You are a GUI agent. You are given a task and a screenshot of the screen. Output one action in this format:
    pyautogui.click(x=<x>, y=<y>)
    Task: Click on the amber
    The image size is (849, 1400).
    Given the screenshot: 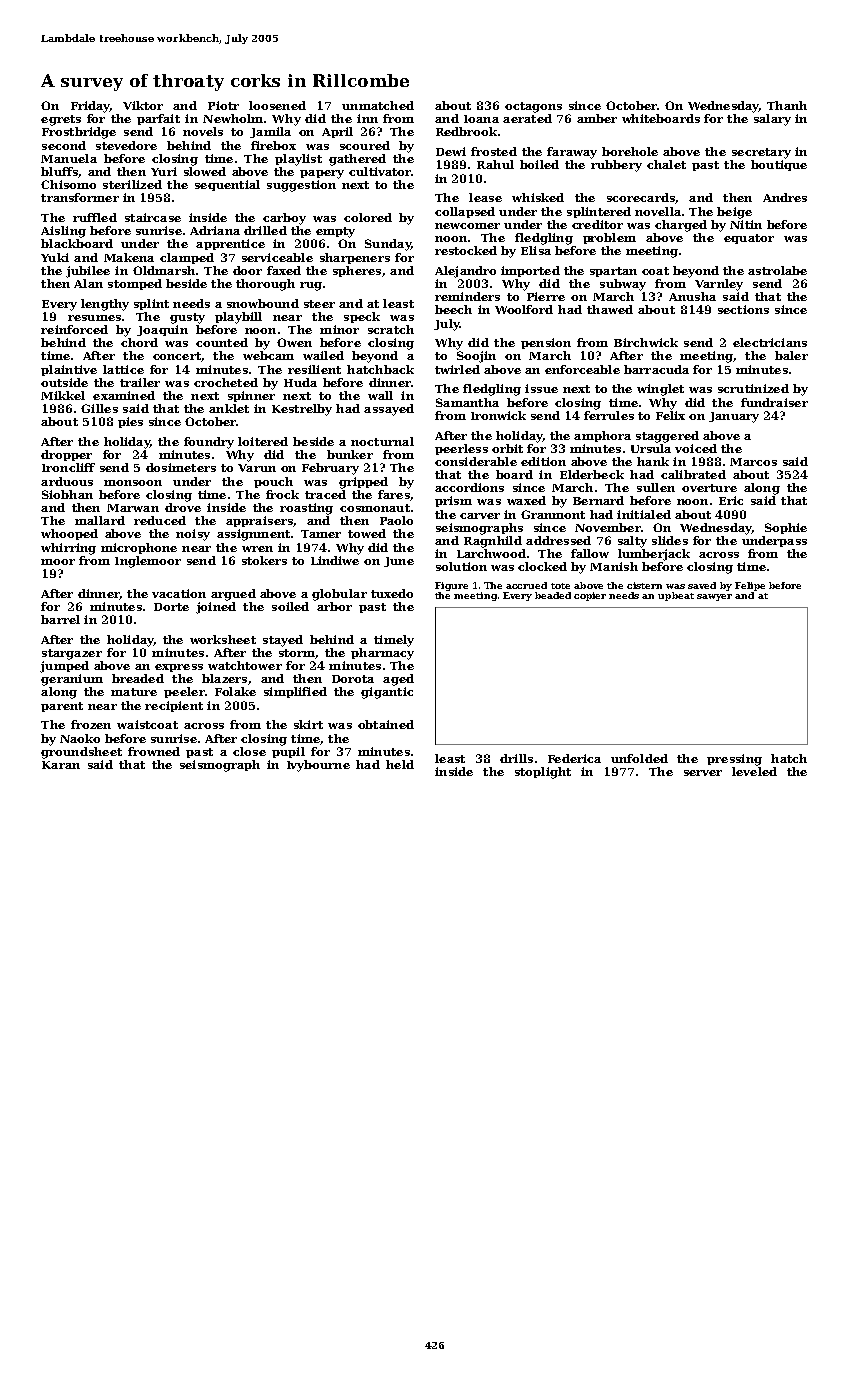 What is the action you would take?
    pyautogui.click(x=597, y=118)
